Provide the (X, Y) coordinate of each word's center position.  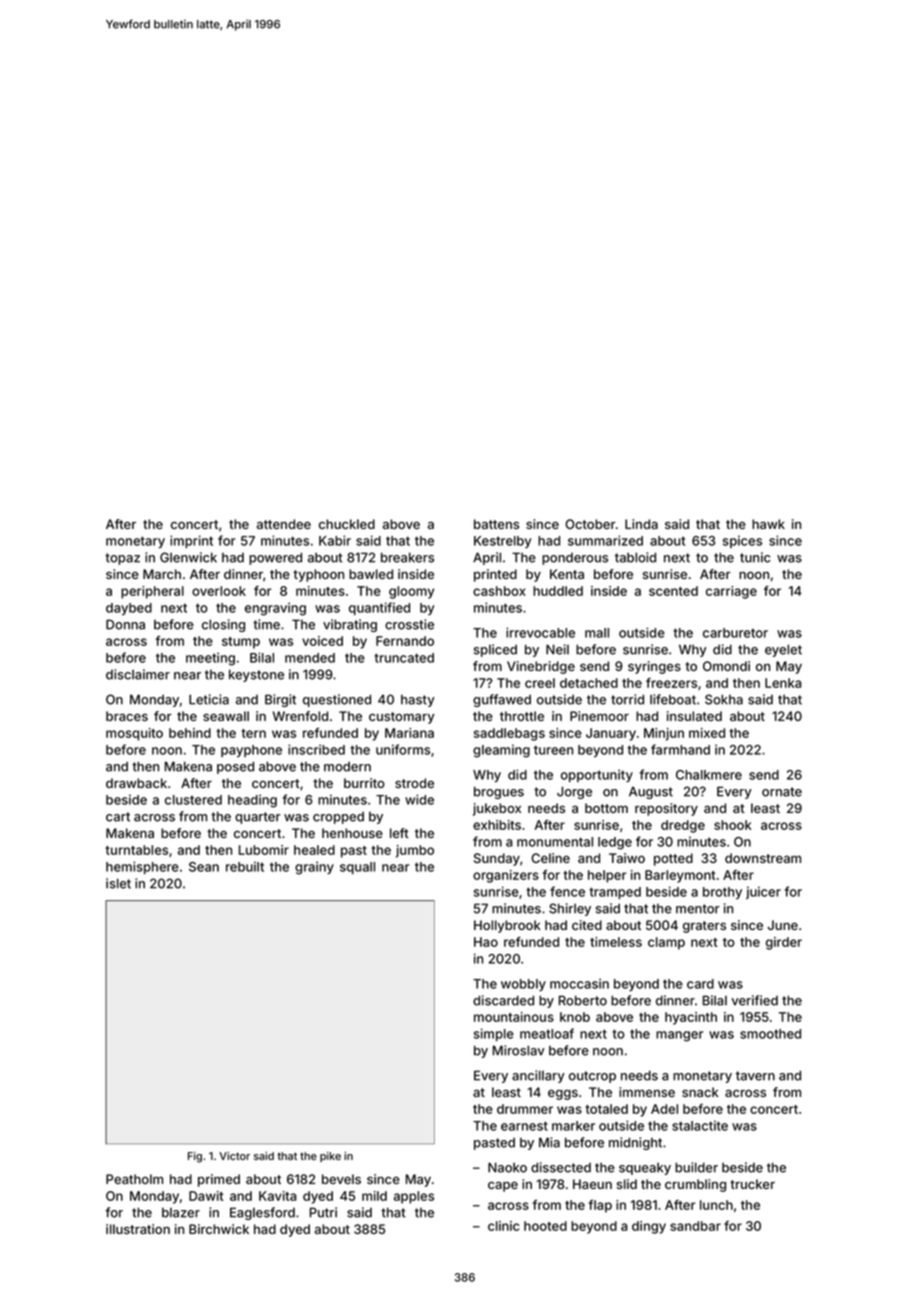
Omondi (726, 666)
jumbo (415, 851)
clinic (503, 1226)
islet (118, 883)
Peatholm (134, 1179)
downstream (763, 858)
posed (235, 767)
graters (704, 927)
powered (275, 558)
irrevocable (540, 632)
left (399, 833)
